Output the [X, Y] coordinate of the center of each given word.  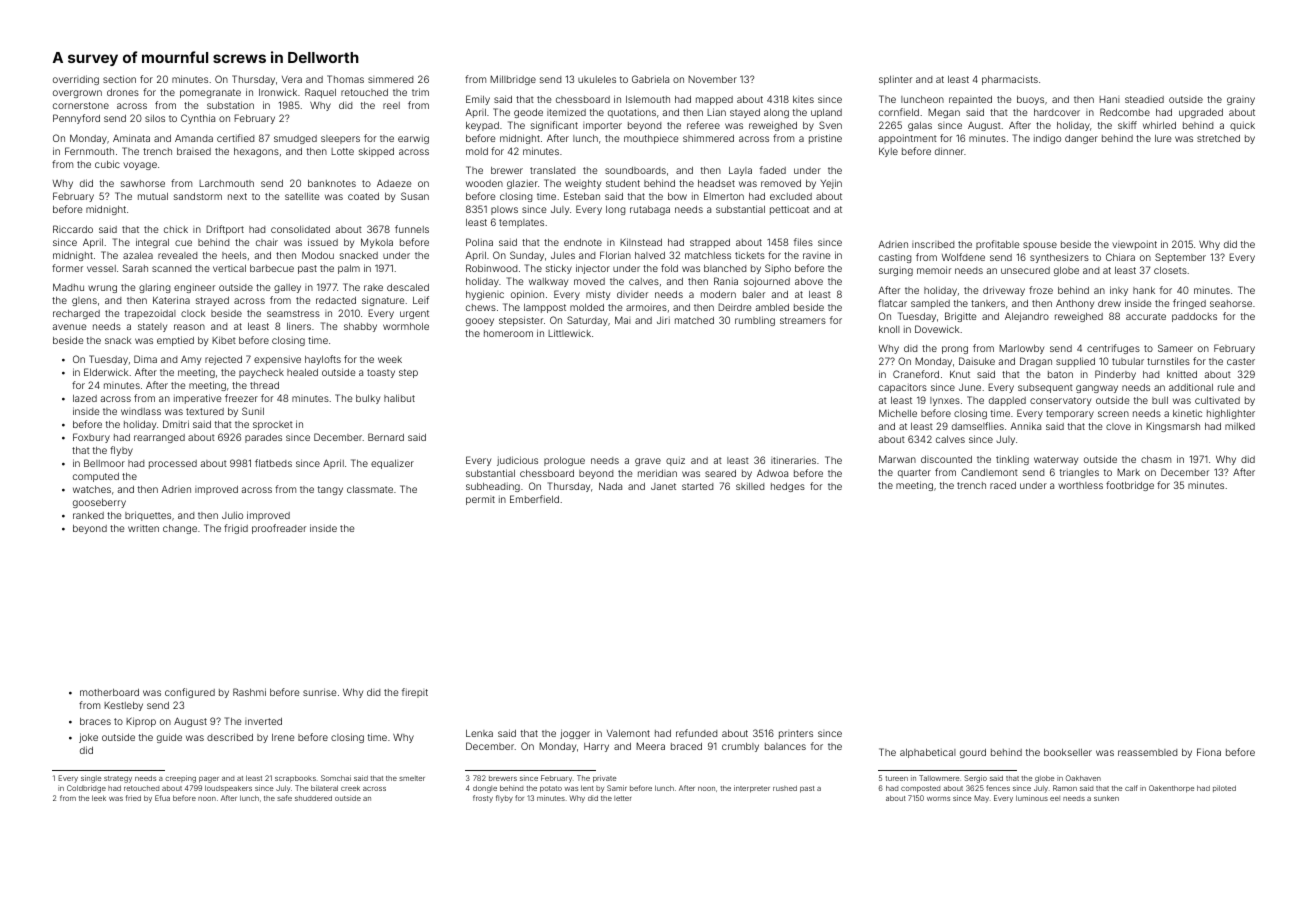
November [712, 79]
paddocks [1194, 317]
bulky [368, 399]
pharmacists [1010, 80]
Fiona [1209, 752]
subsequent [1045, 388]
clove [1118, 426]
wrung [102, 289]
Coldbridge [86, 789]
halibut [399, 398]
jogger [575, 734]
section [119, 79]
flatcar [892, 303]
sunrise [319, 692]
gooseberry [99, 503]
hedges [788, 487]
